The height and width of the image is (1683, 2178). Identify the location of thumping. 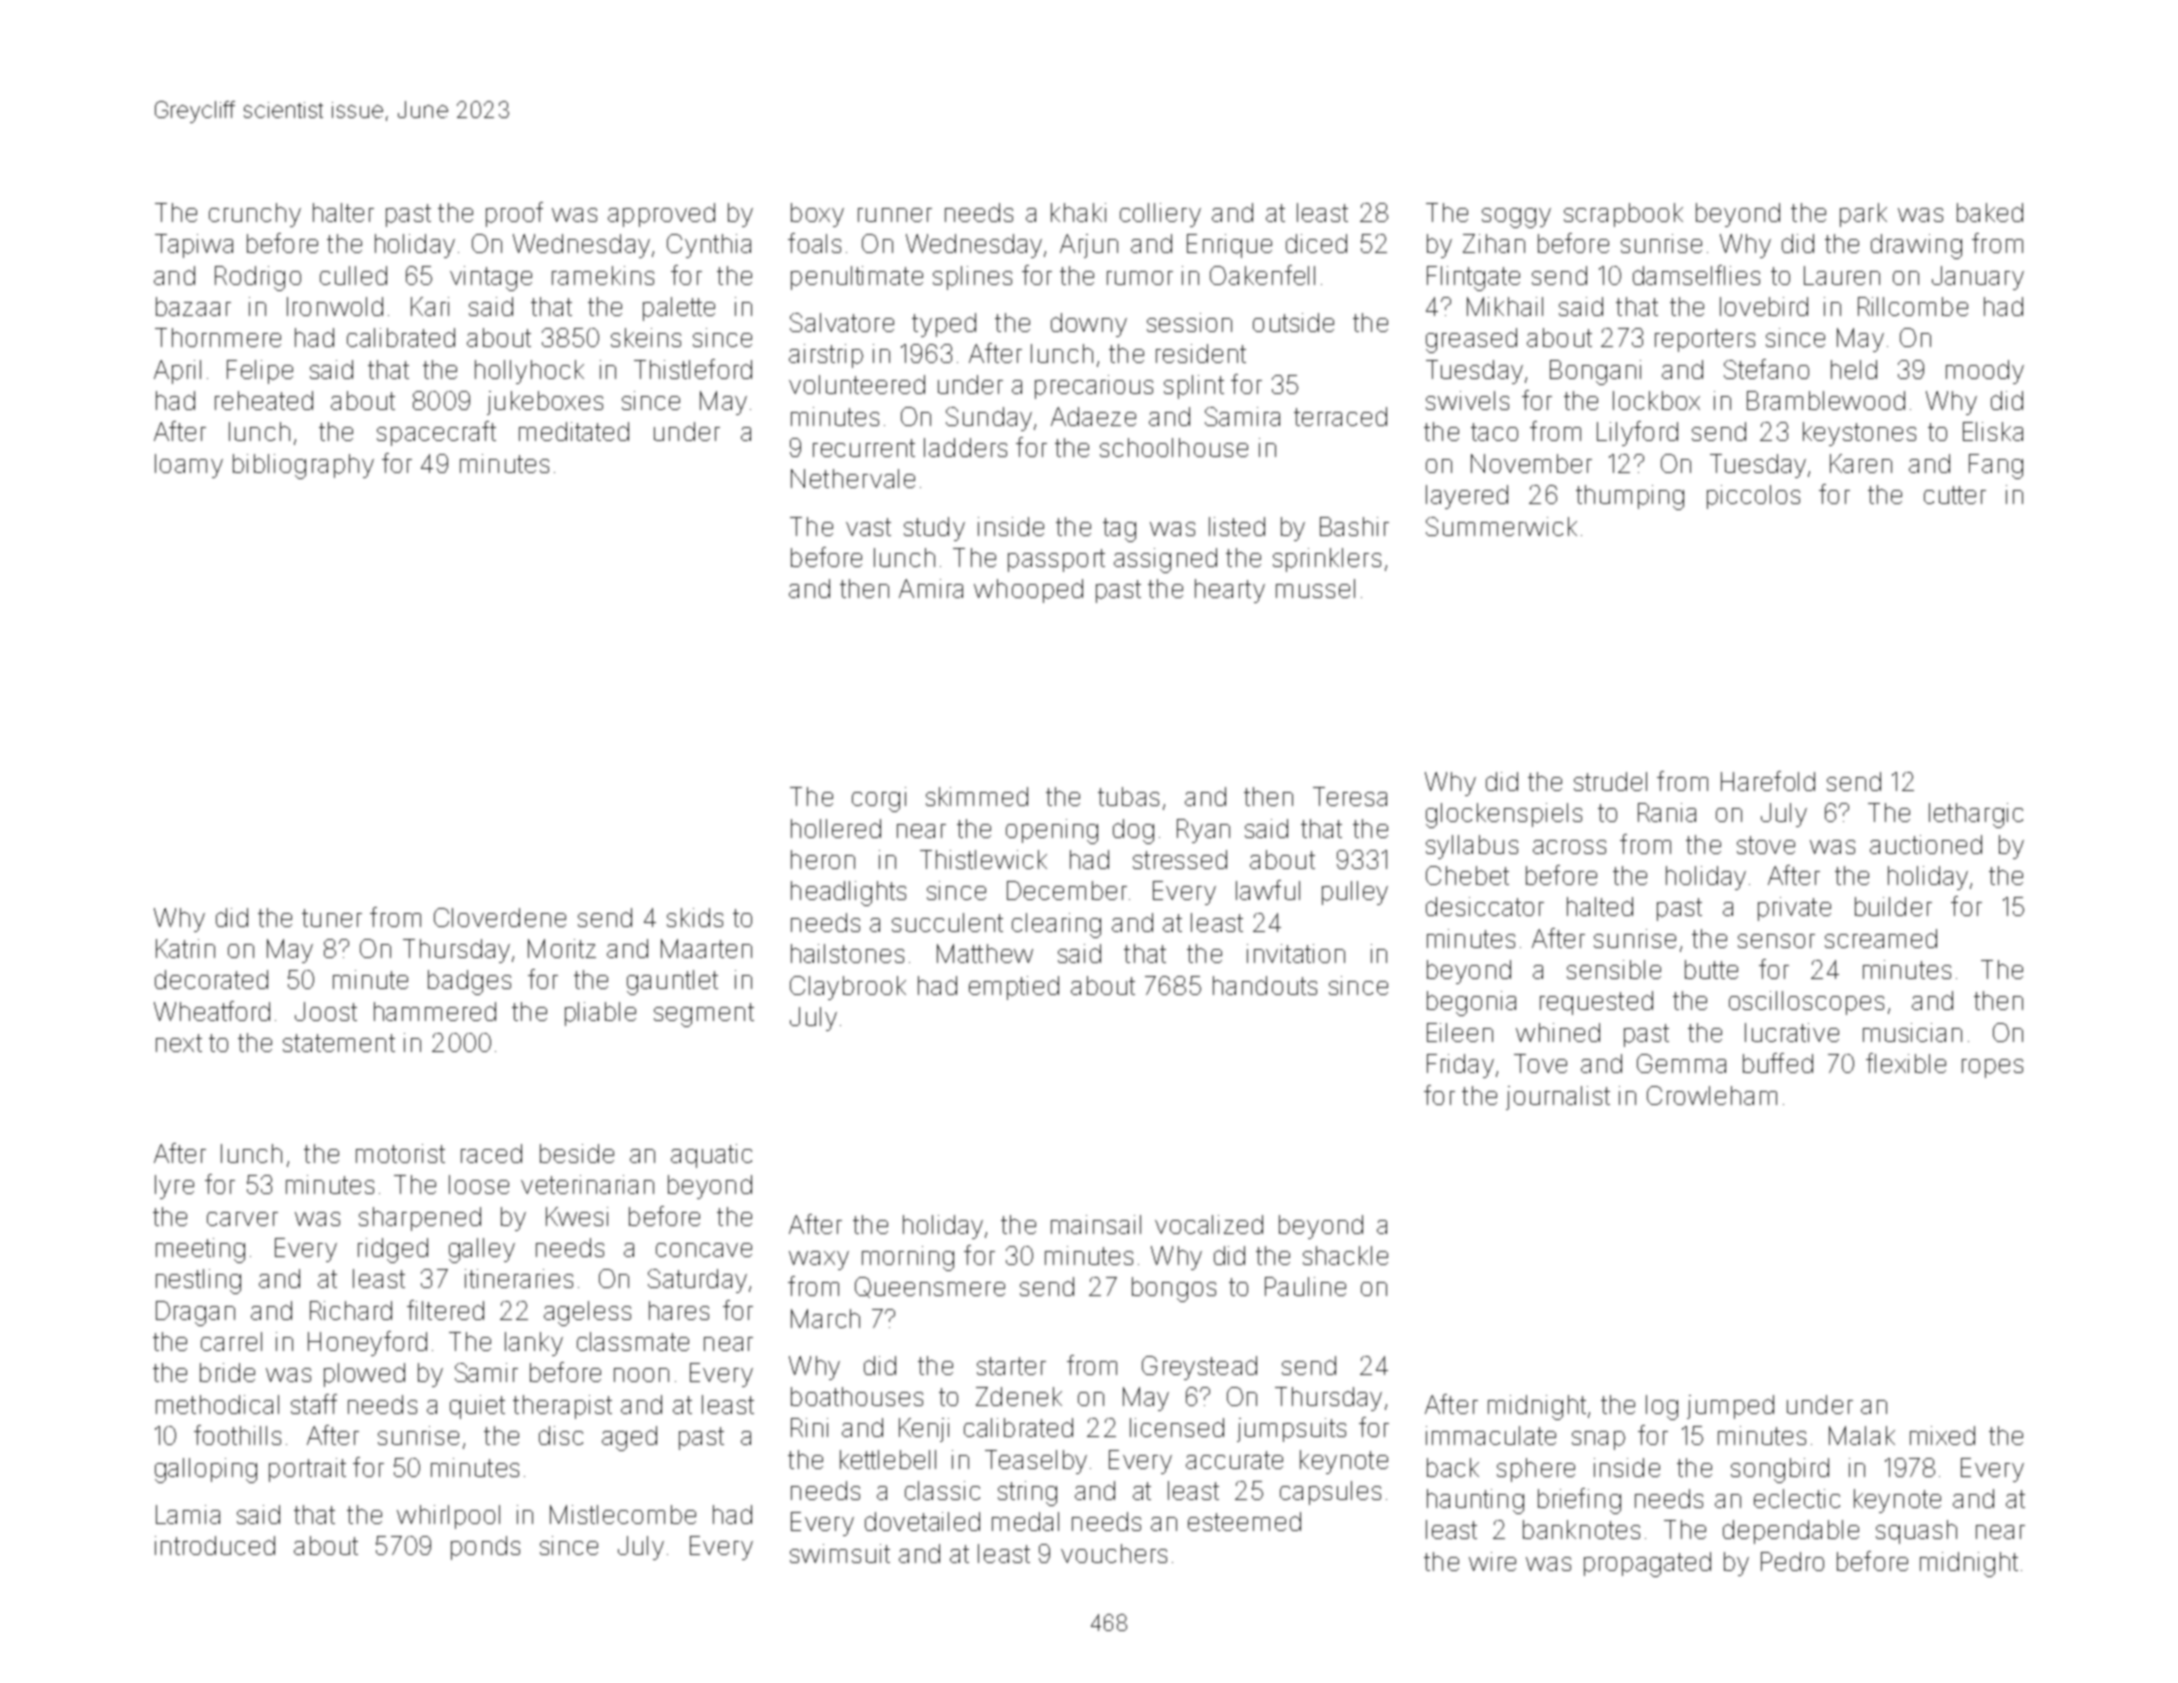
(1630, 497).
